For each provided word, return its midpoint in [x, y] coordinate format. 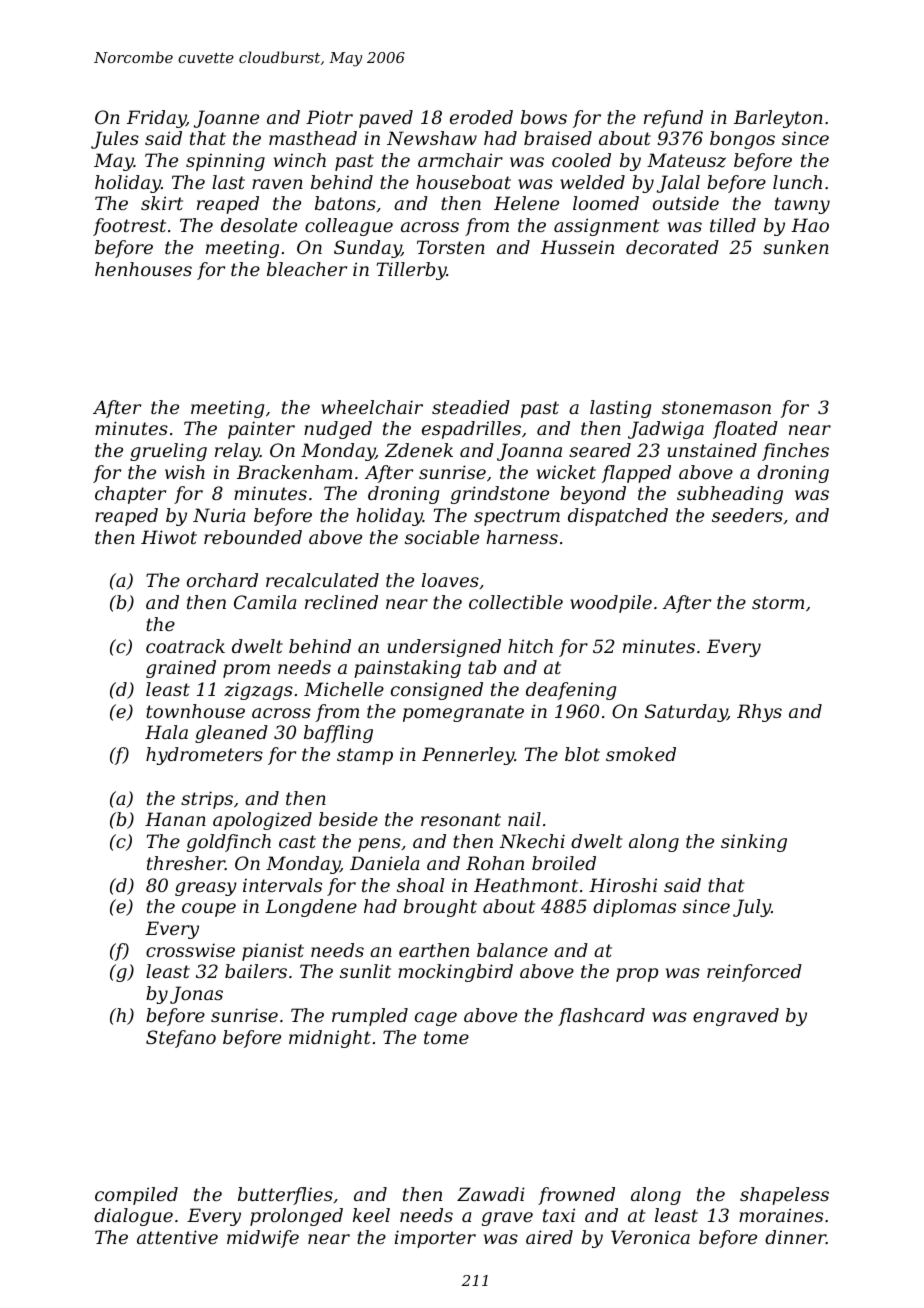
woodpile [611, 604]
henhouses [143, 269]
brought [440, 908]
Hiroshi [623, 885]
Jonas [196, 995]
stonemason [716, 407]
